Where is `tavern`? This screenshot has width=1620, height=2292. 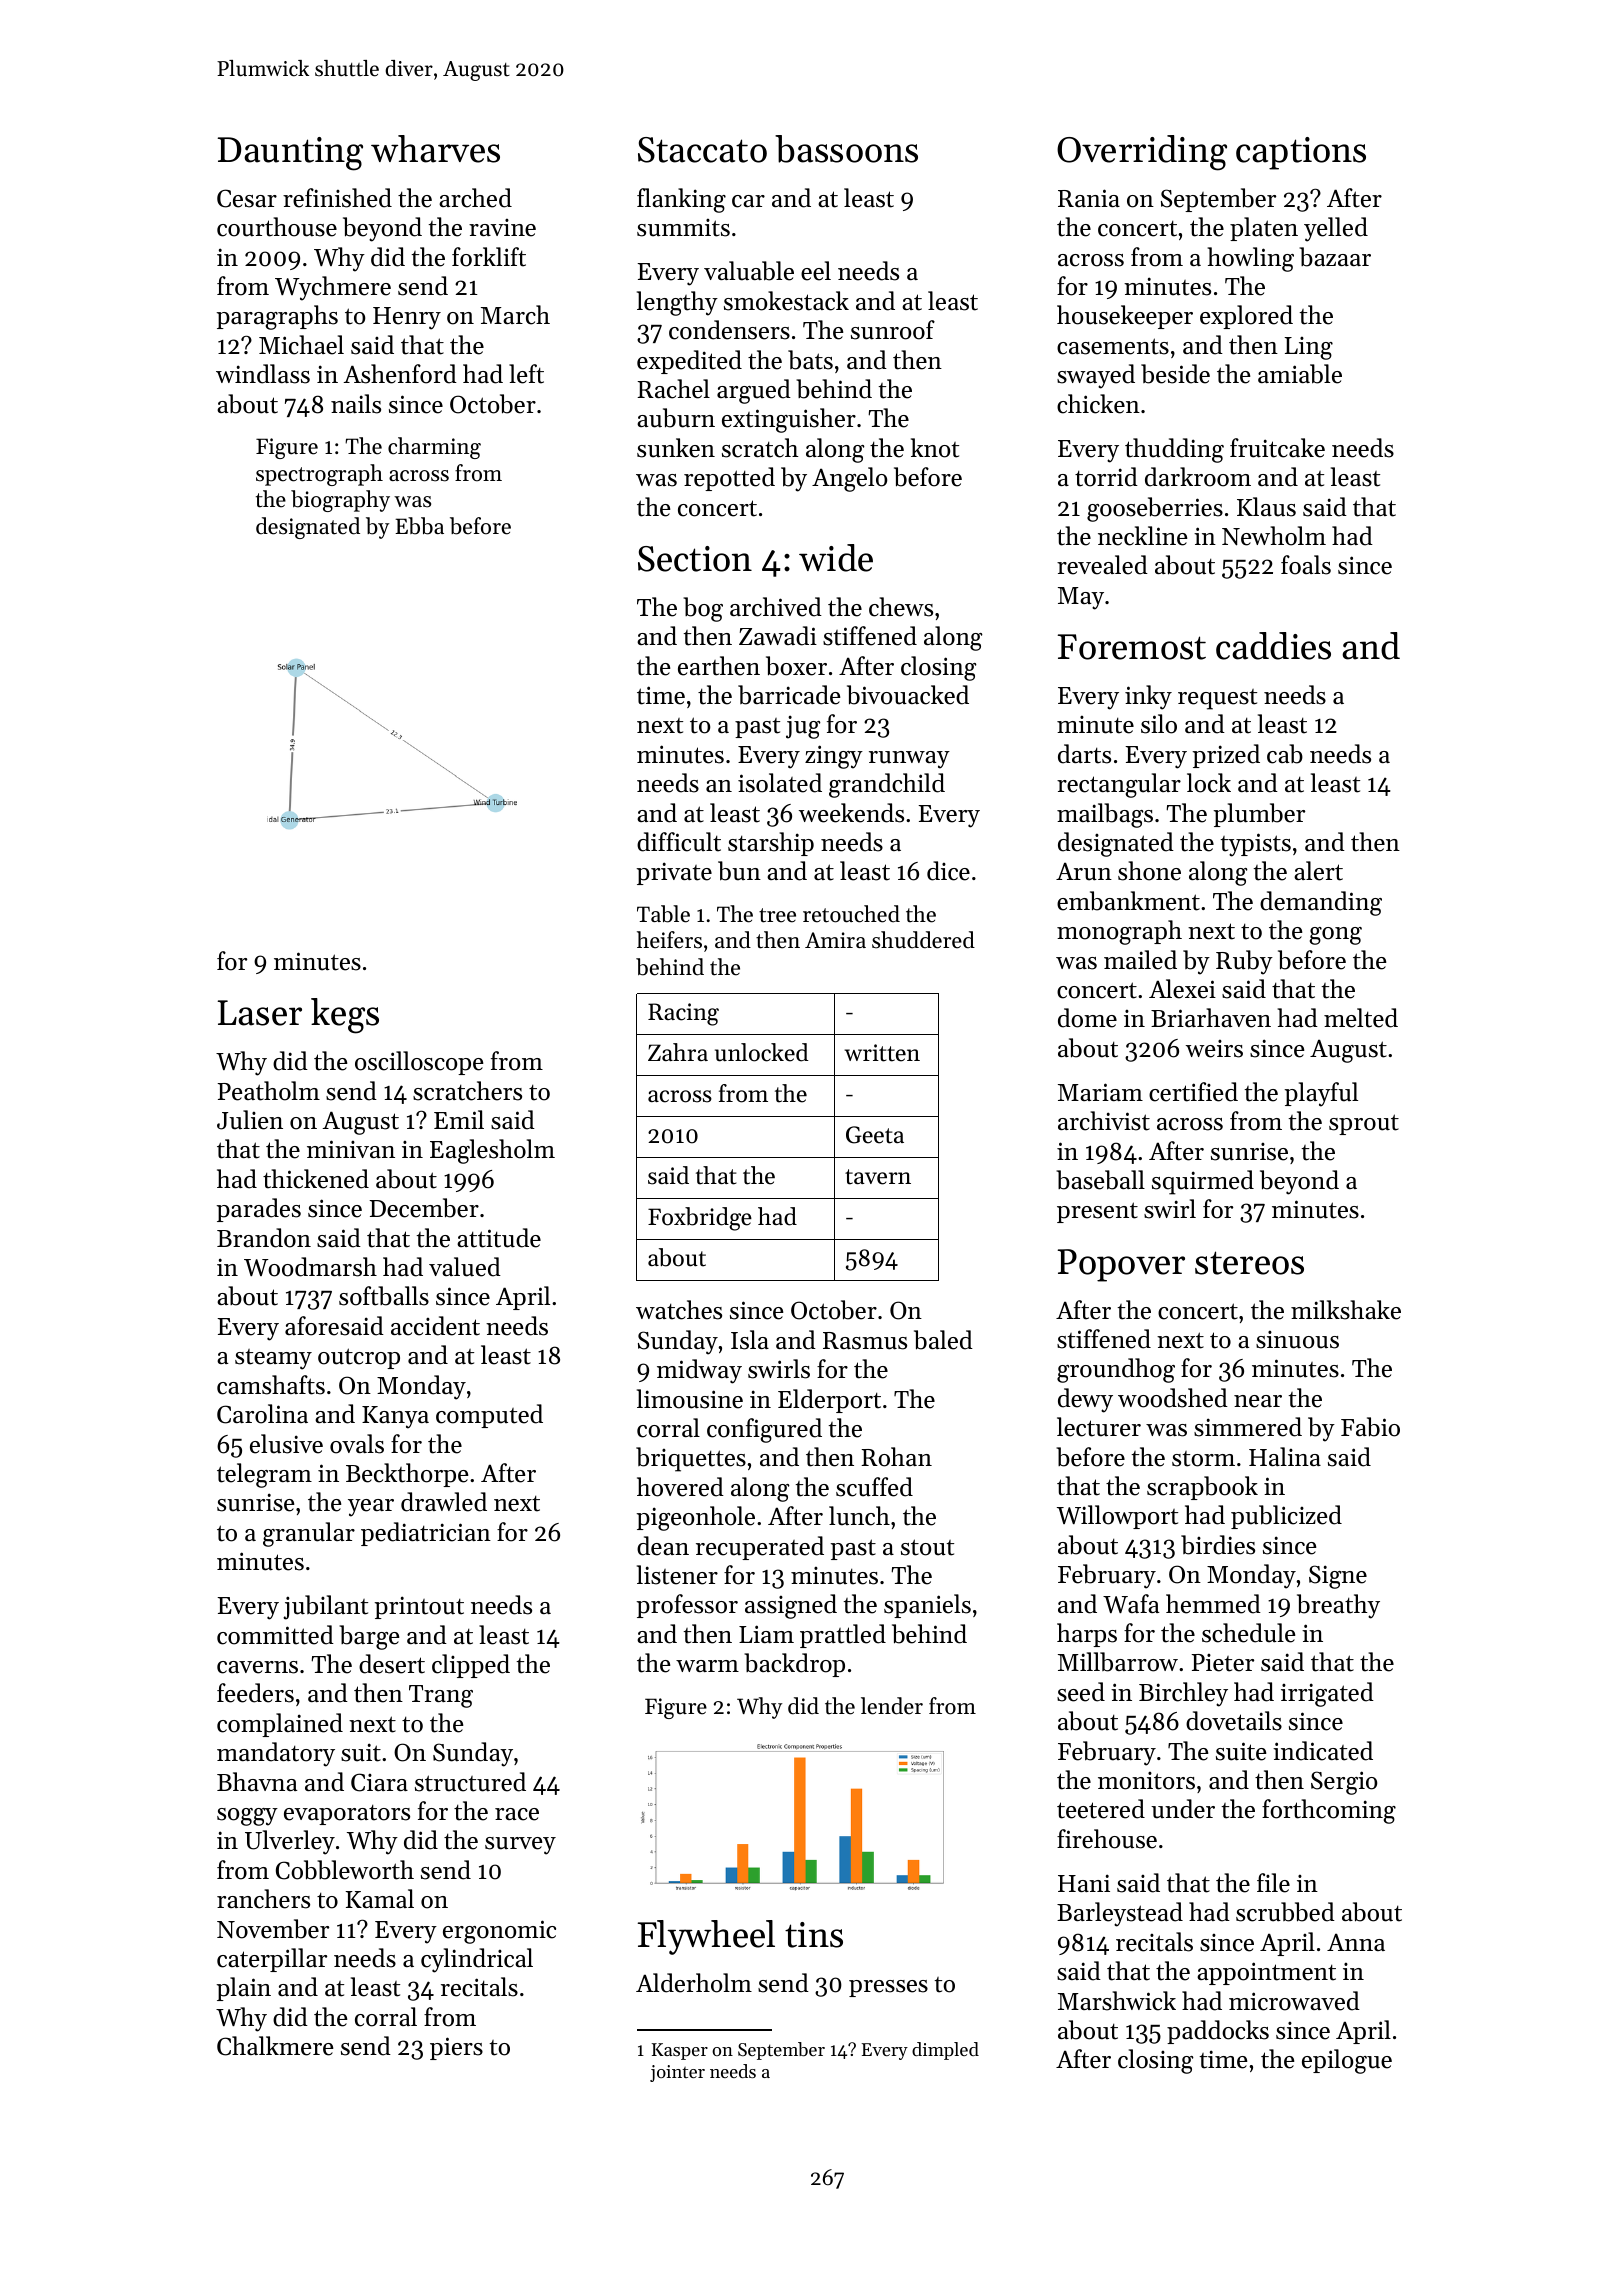
tavern is located at coordinates (878, 1177).
